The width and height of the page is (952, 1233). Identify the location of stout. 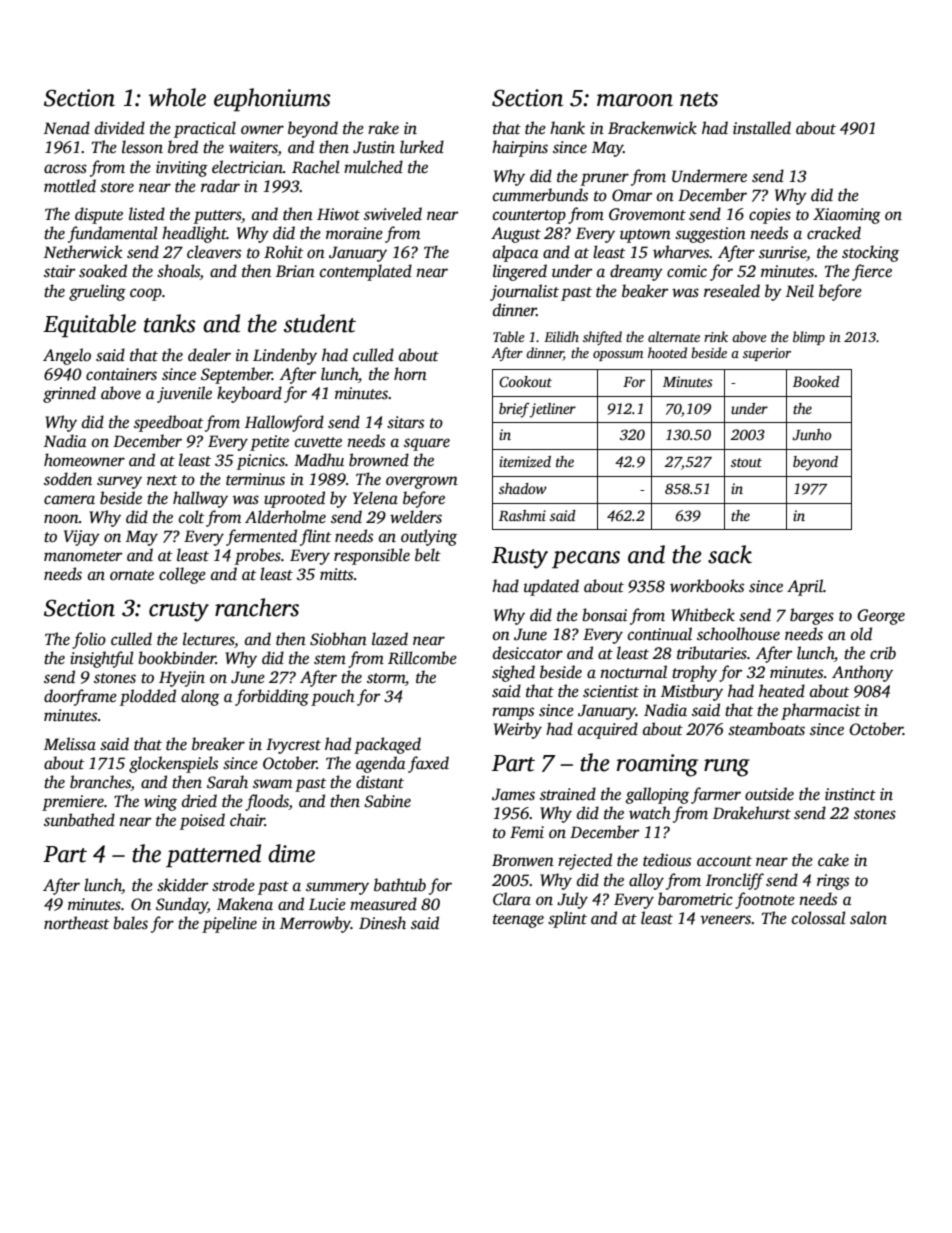
(746, 462).
